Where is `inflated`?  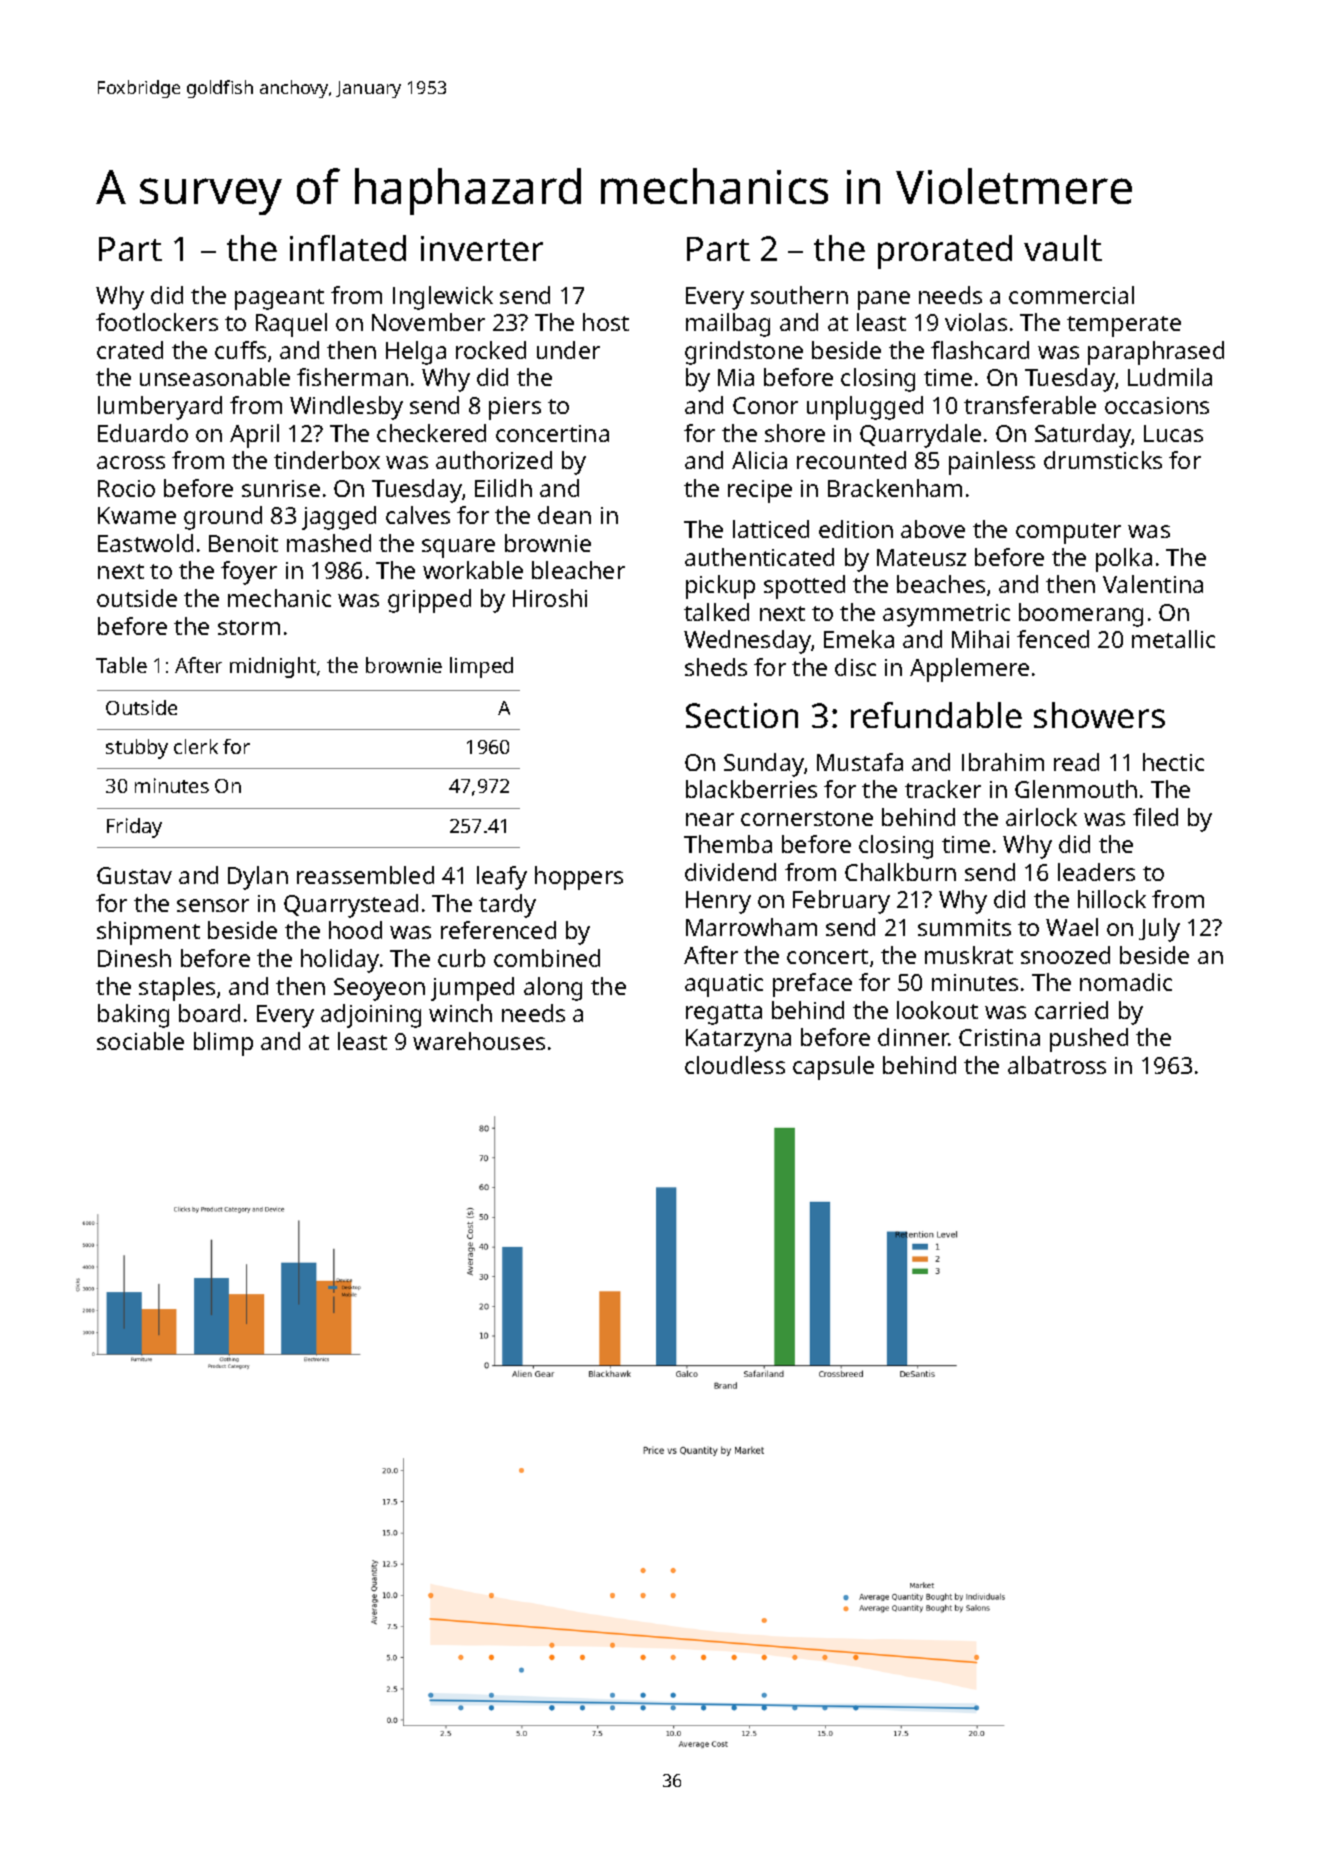 inflated is located at coordinates (348, 248).
